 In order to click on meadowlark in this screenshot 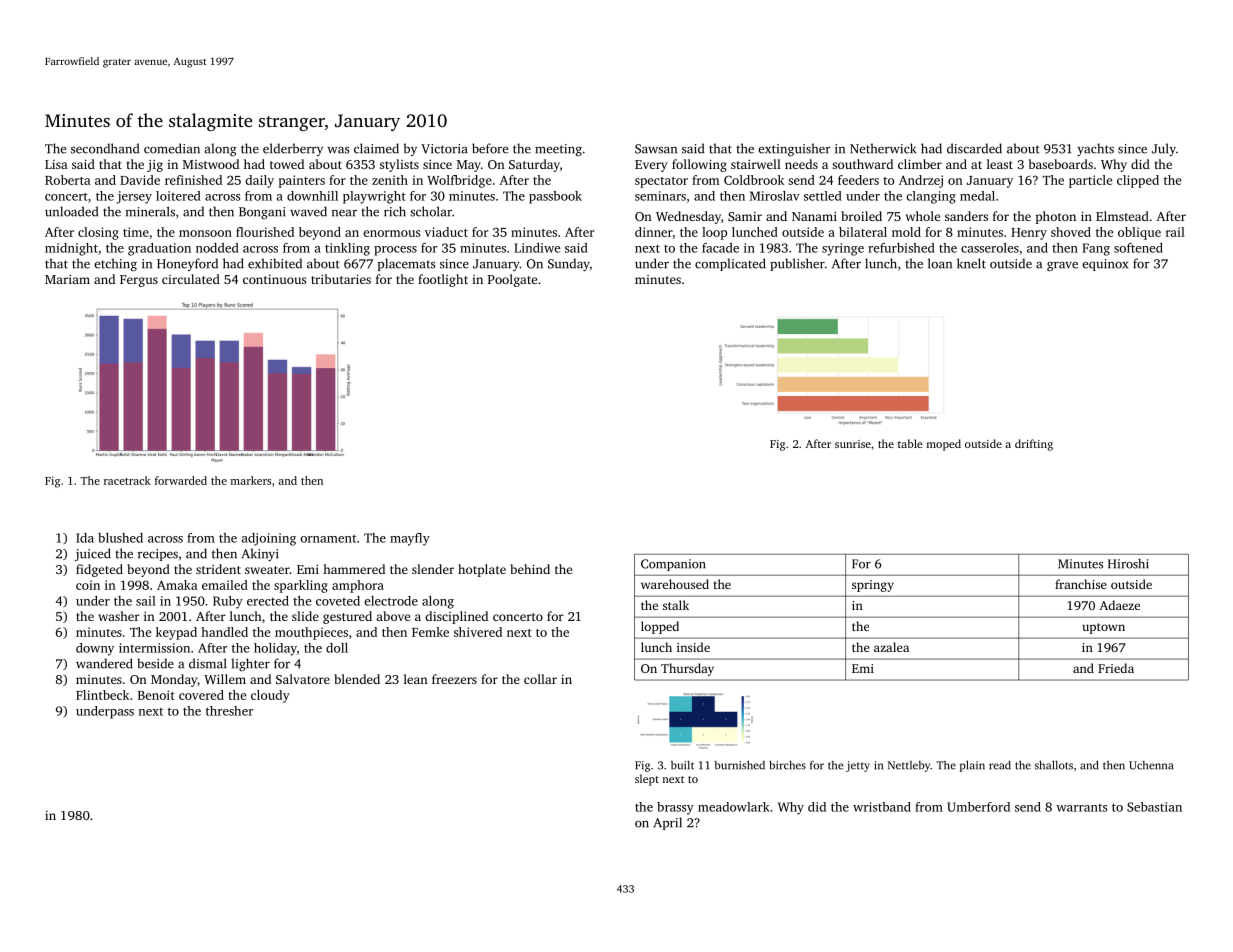, I will do `click(734, 807)`.
